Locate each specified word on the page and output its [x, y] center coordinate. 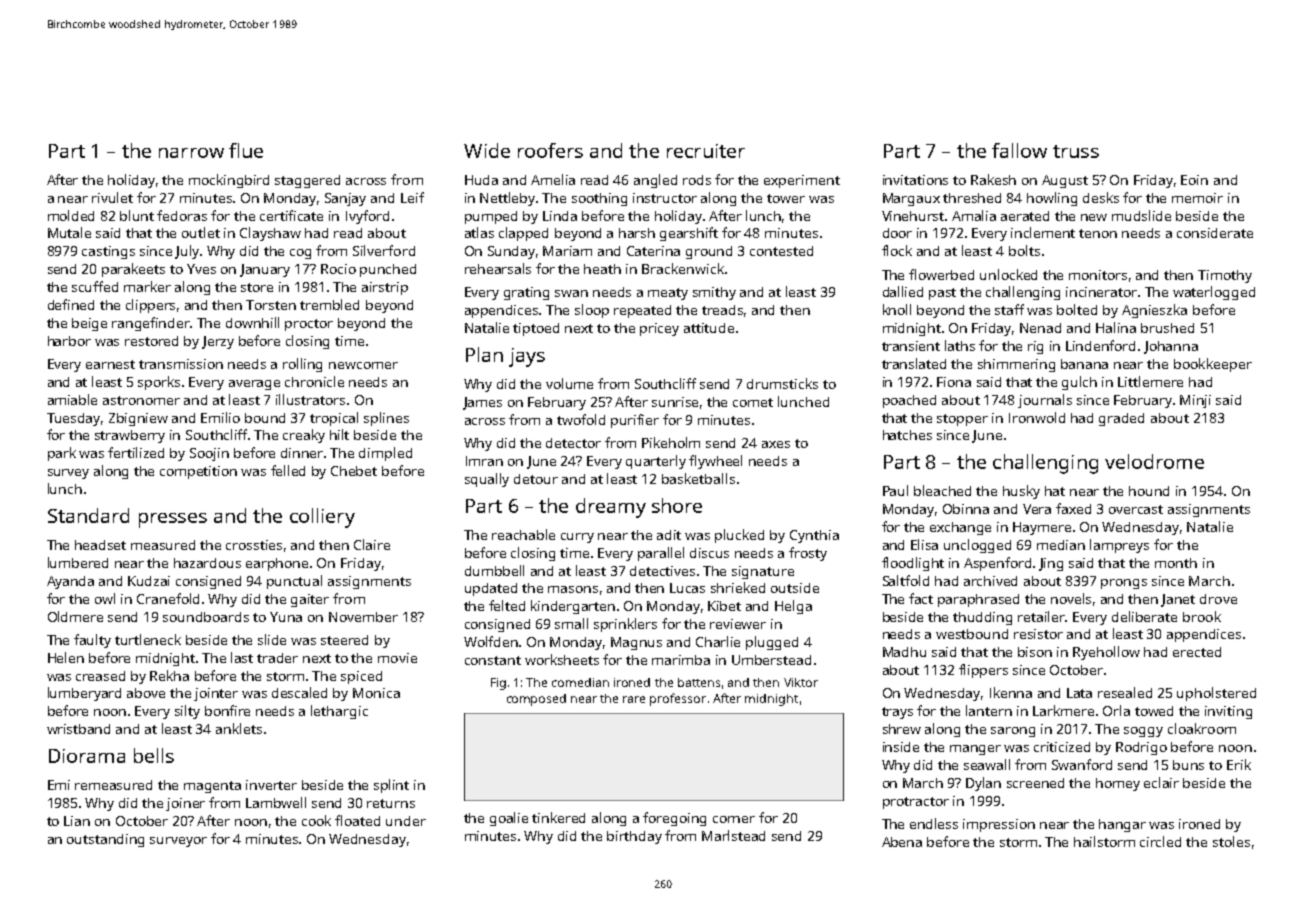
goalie [509, 819]
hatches [907, 435]
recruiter [706, 151]
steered [344, 640]
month [1176, 563]
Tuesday [74, 419]
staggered [307, 181]
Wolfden [491, 641]
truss [1076, 151]
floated [357, 820]
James [482, 403]
